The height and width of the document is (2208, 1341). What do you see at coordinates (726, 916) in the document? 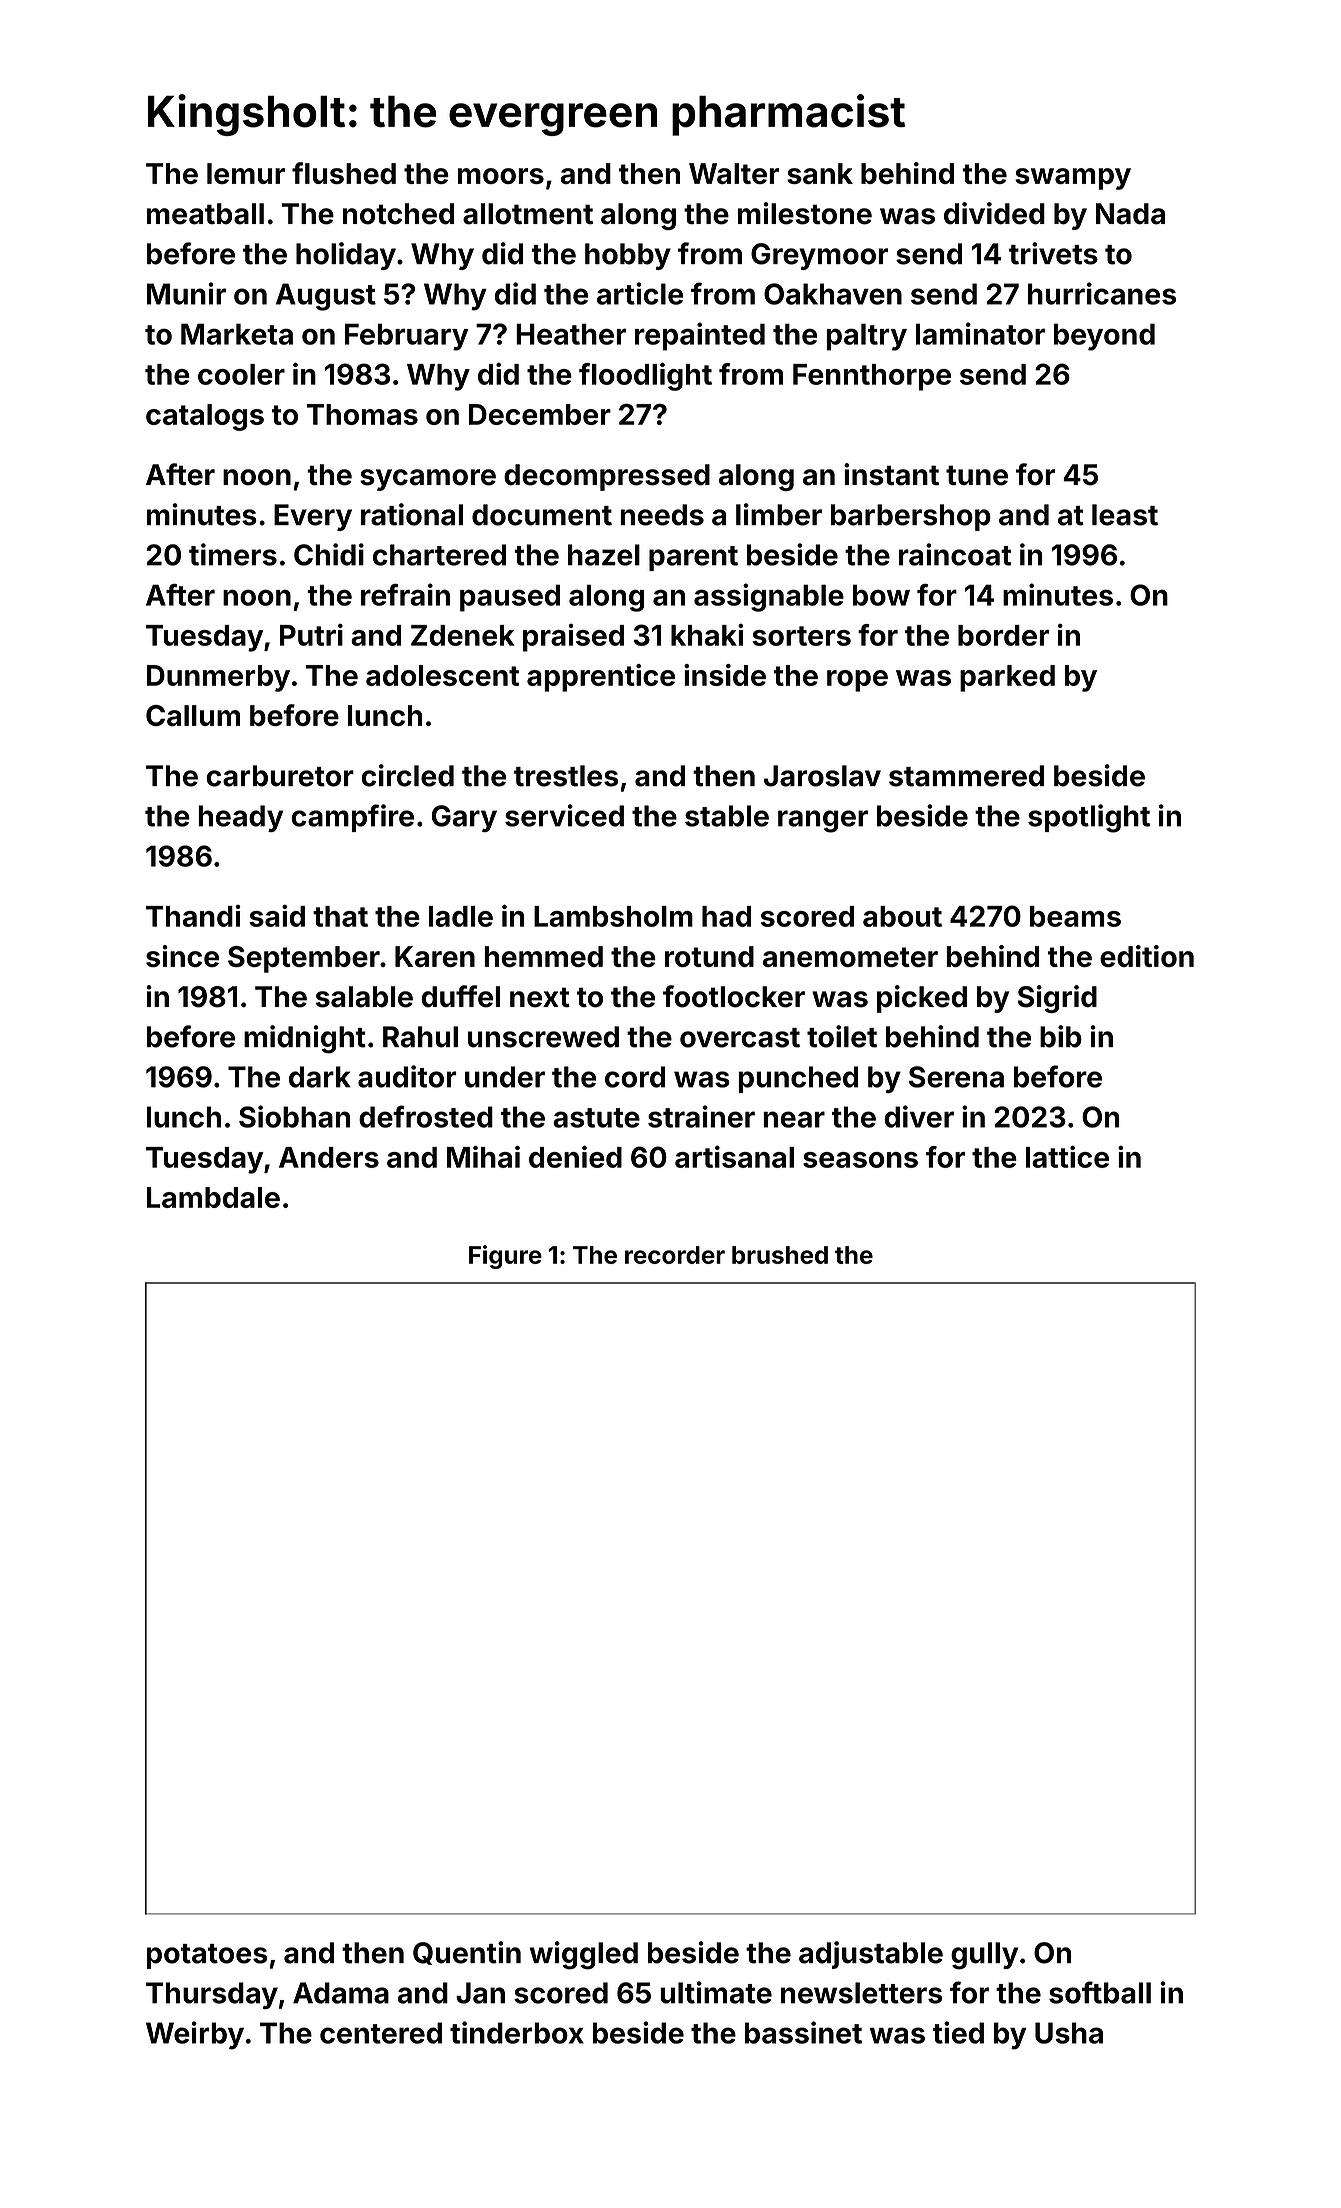
I see `had` at bounding box center [726, 916].
